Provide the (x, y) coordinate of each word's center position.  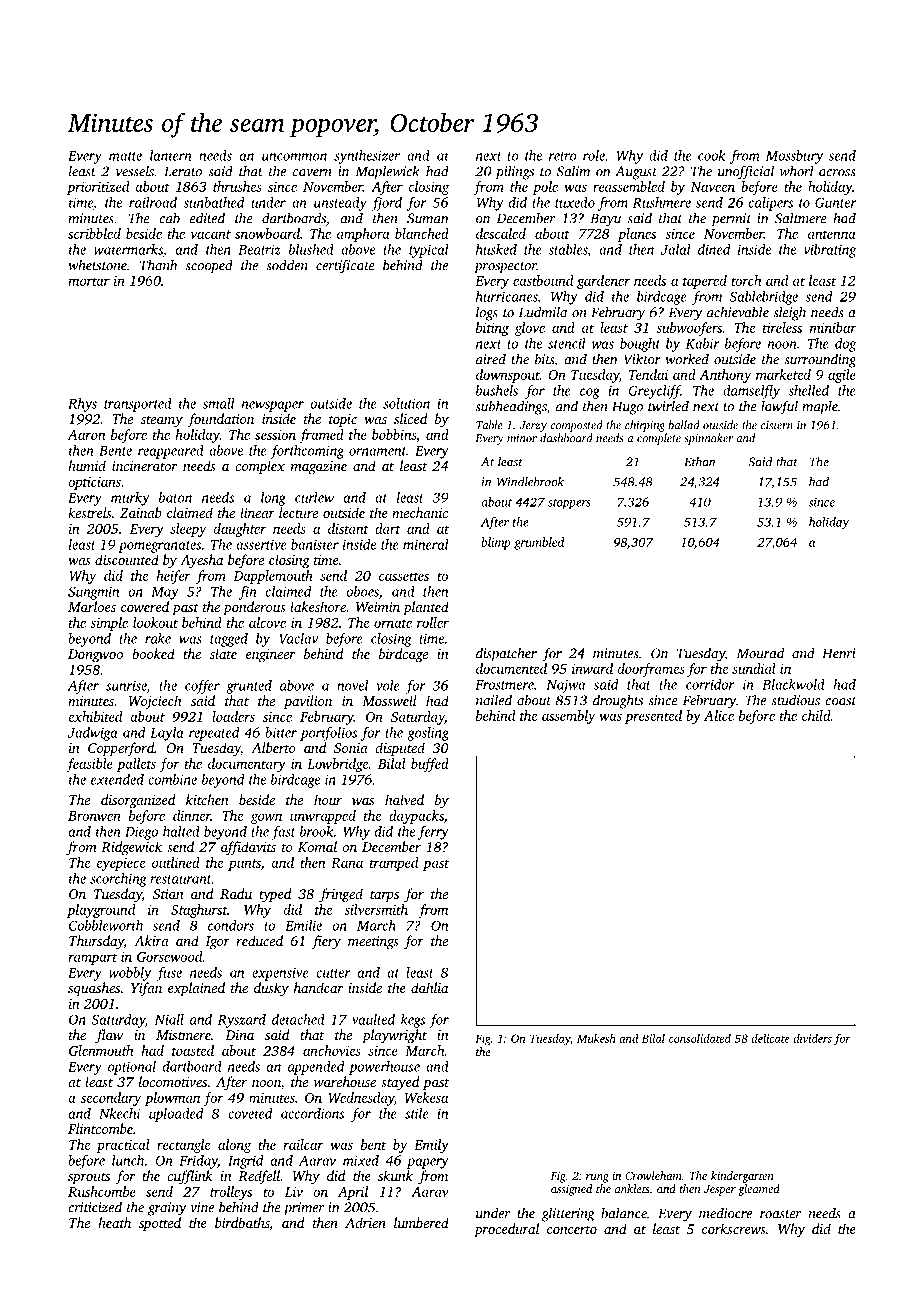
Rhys (82, 405)
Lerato (183, 171)
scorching (118, 880)
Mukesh (596, 1038)
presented (653, 717)
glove (530, 329)
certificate (345, 266)
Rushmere (662, 202)
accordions (312, 1113)
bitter (281, 732)
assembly (569, 717)
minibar (833, 327)
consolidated (700, 1038)
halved (404, 799)
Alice (719, 715)
